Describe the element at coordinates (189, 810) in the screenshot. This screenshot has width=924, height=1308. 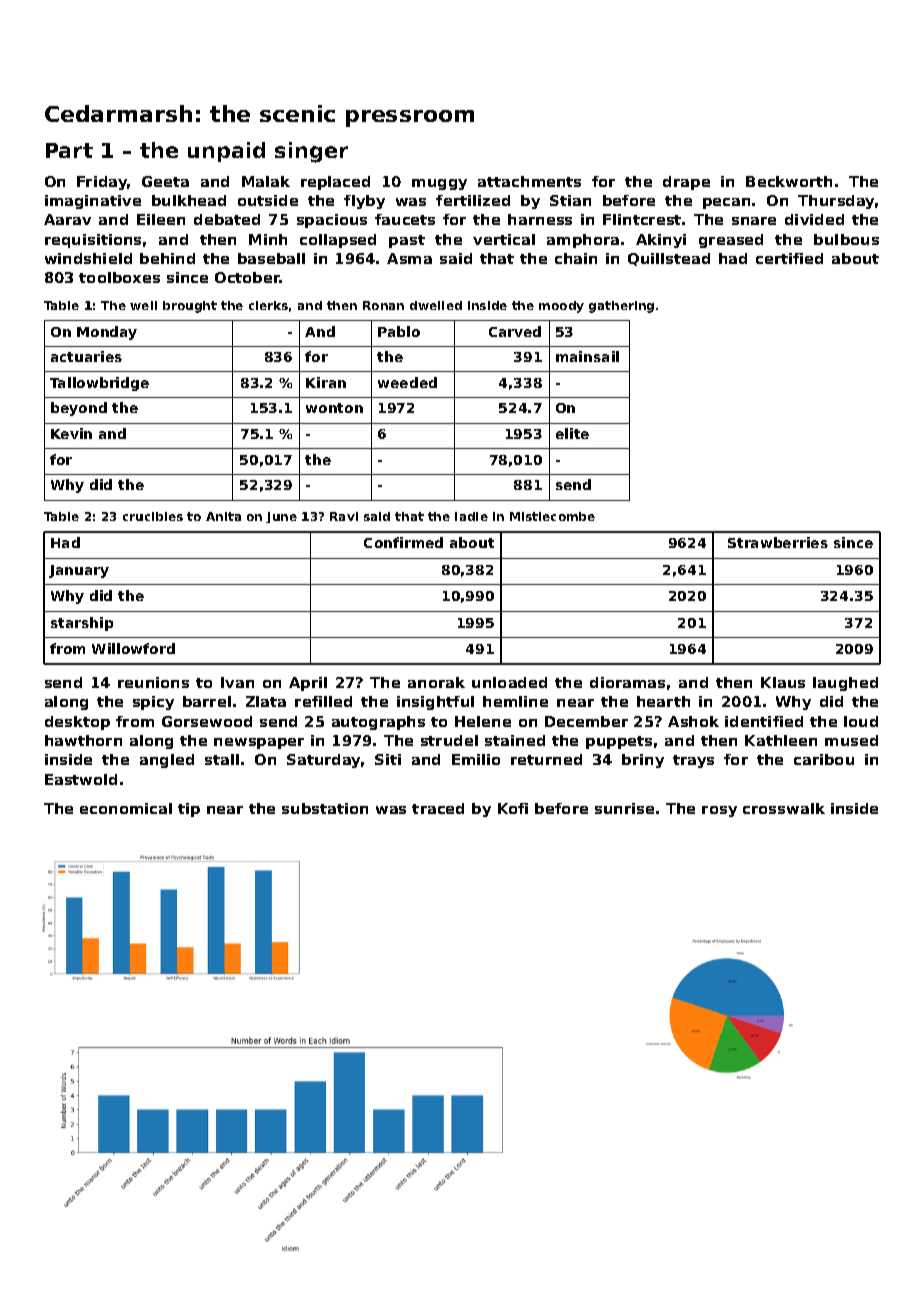
I see `tip` at that location.
